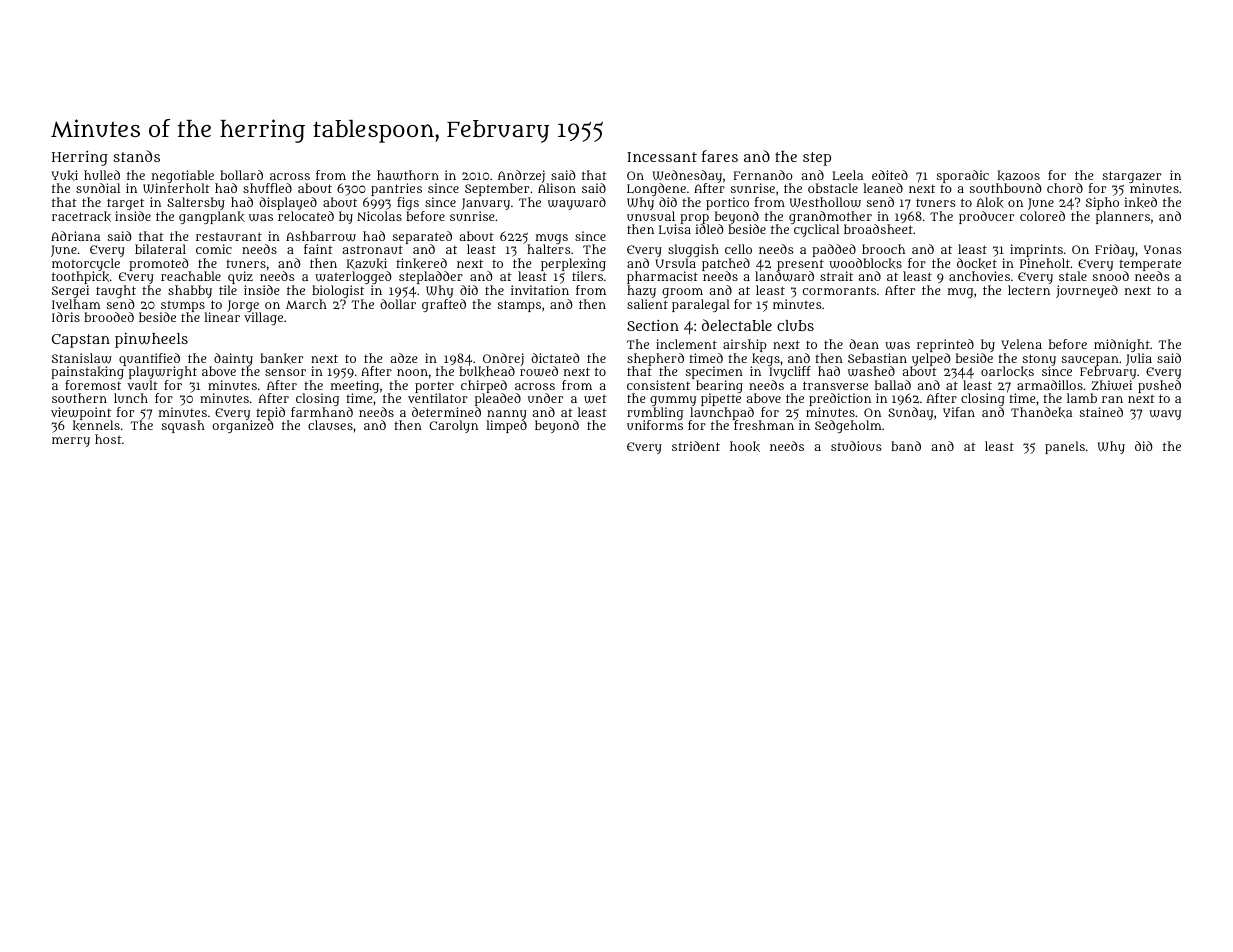  What do you see at coordinates (421, 263) in the image?
I see `tinkered` at bounding box center [421, 263].
